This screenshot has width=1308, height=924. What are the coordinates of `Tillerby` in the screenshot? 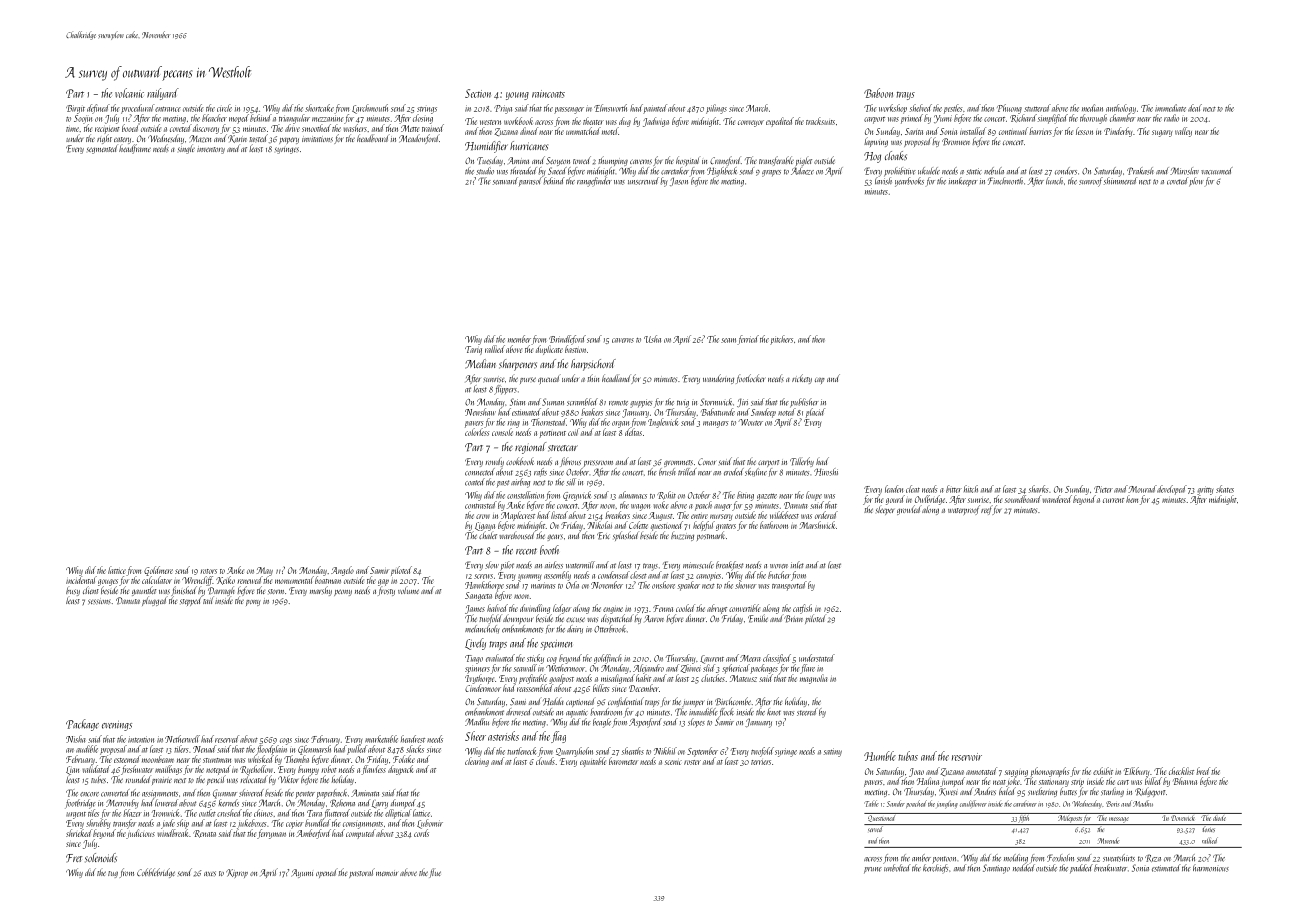 It's located at (802, 462).
